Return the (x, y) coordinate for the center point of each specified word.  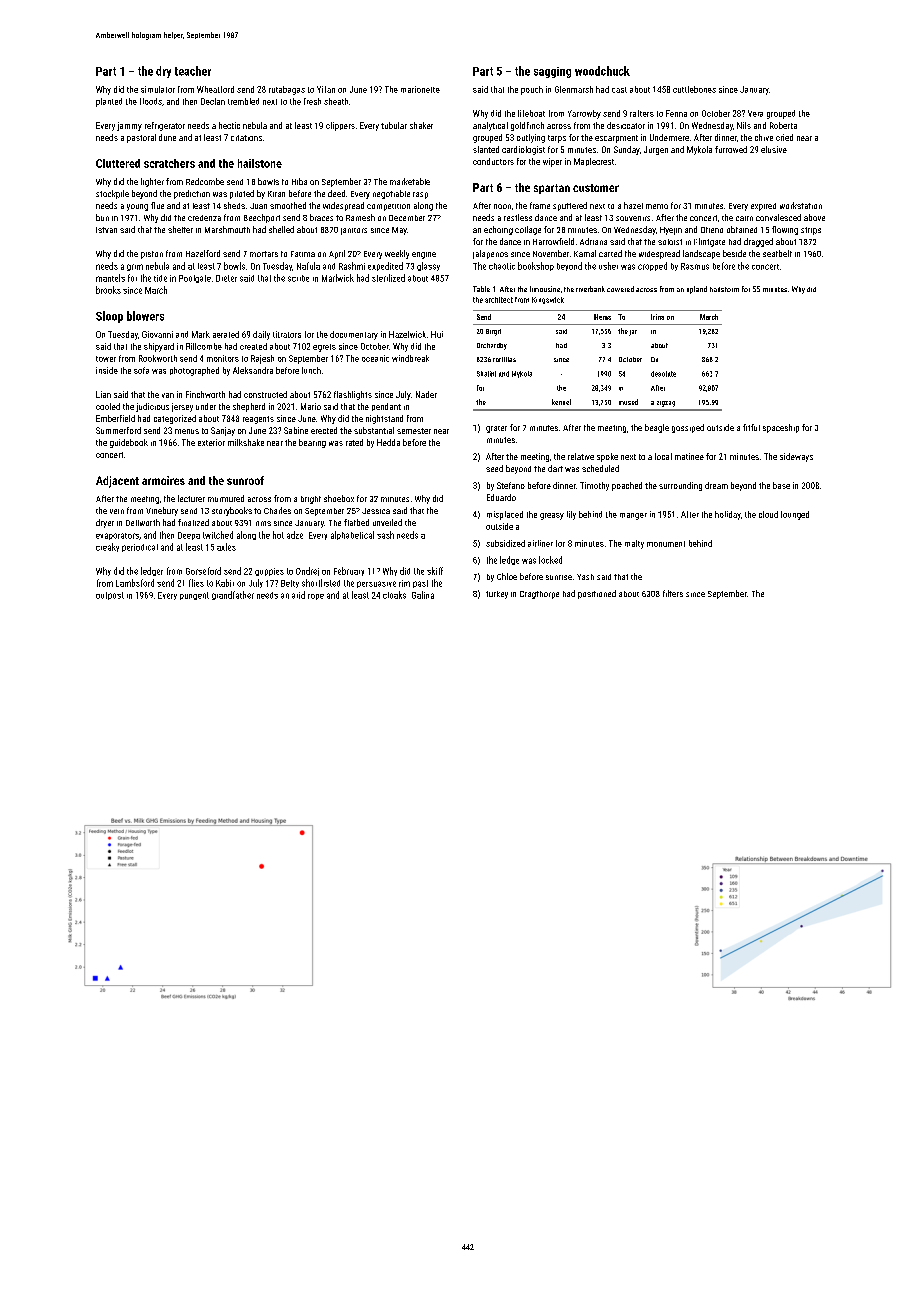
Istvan (106, 230)
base (781, 485)
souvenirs (633, 218)
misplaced (505, 515)
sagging (552, 72)
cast (619, 90)
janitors (354, 231)
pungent (194, 596)
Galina (423, 595)
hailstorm (724, 289)
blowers (145, 316)
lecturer (191, 498)
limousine (545, 289)
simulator (158, 89)
